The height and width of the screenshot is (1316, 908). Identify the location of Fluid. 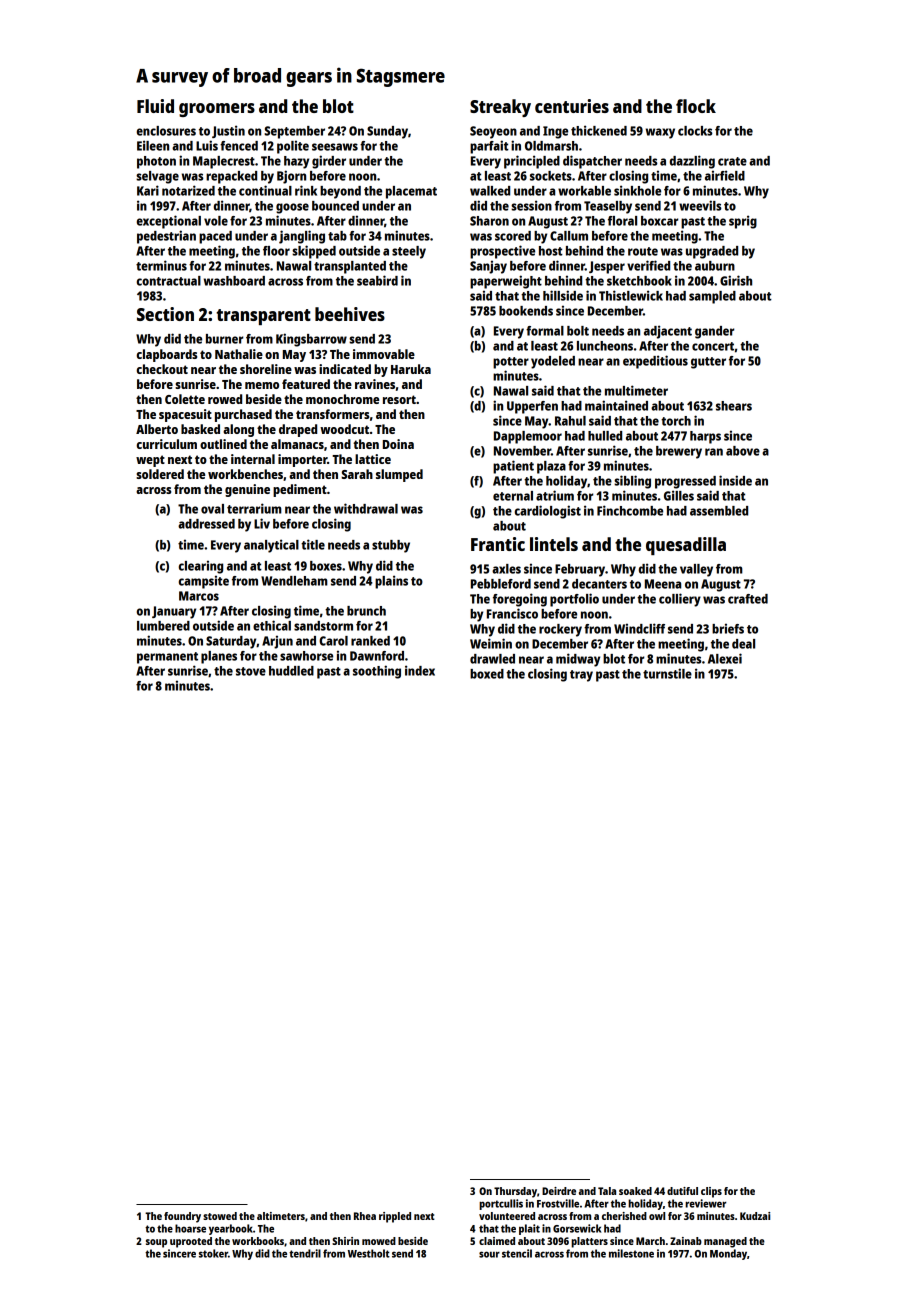
(155, 106).
